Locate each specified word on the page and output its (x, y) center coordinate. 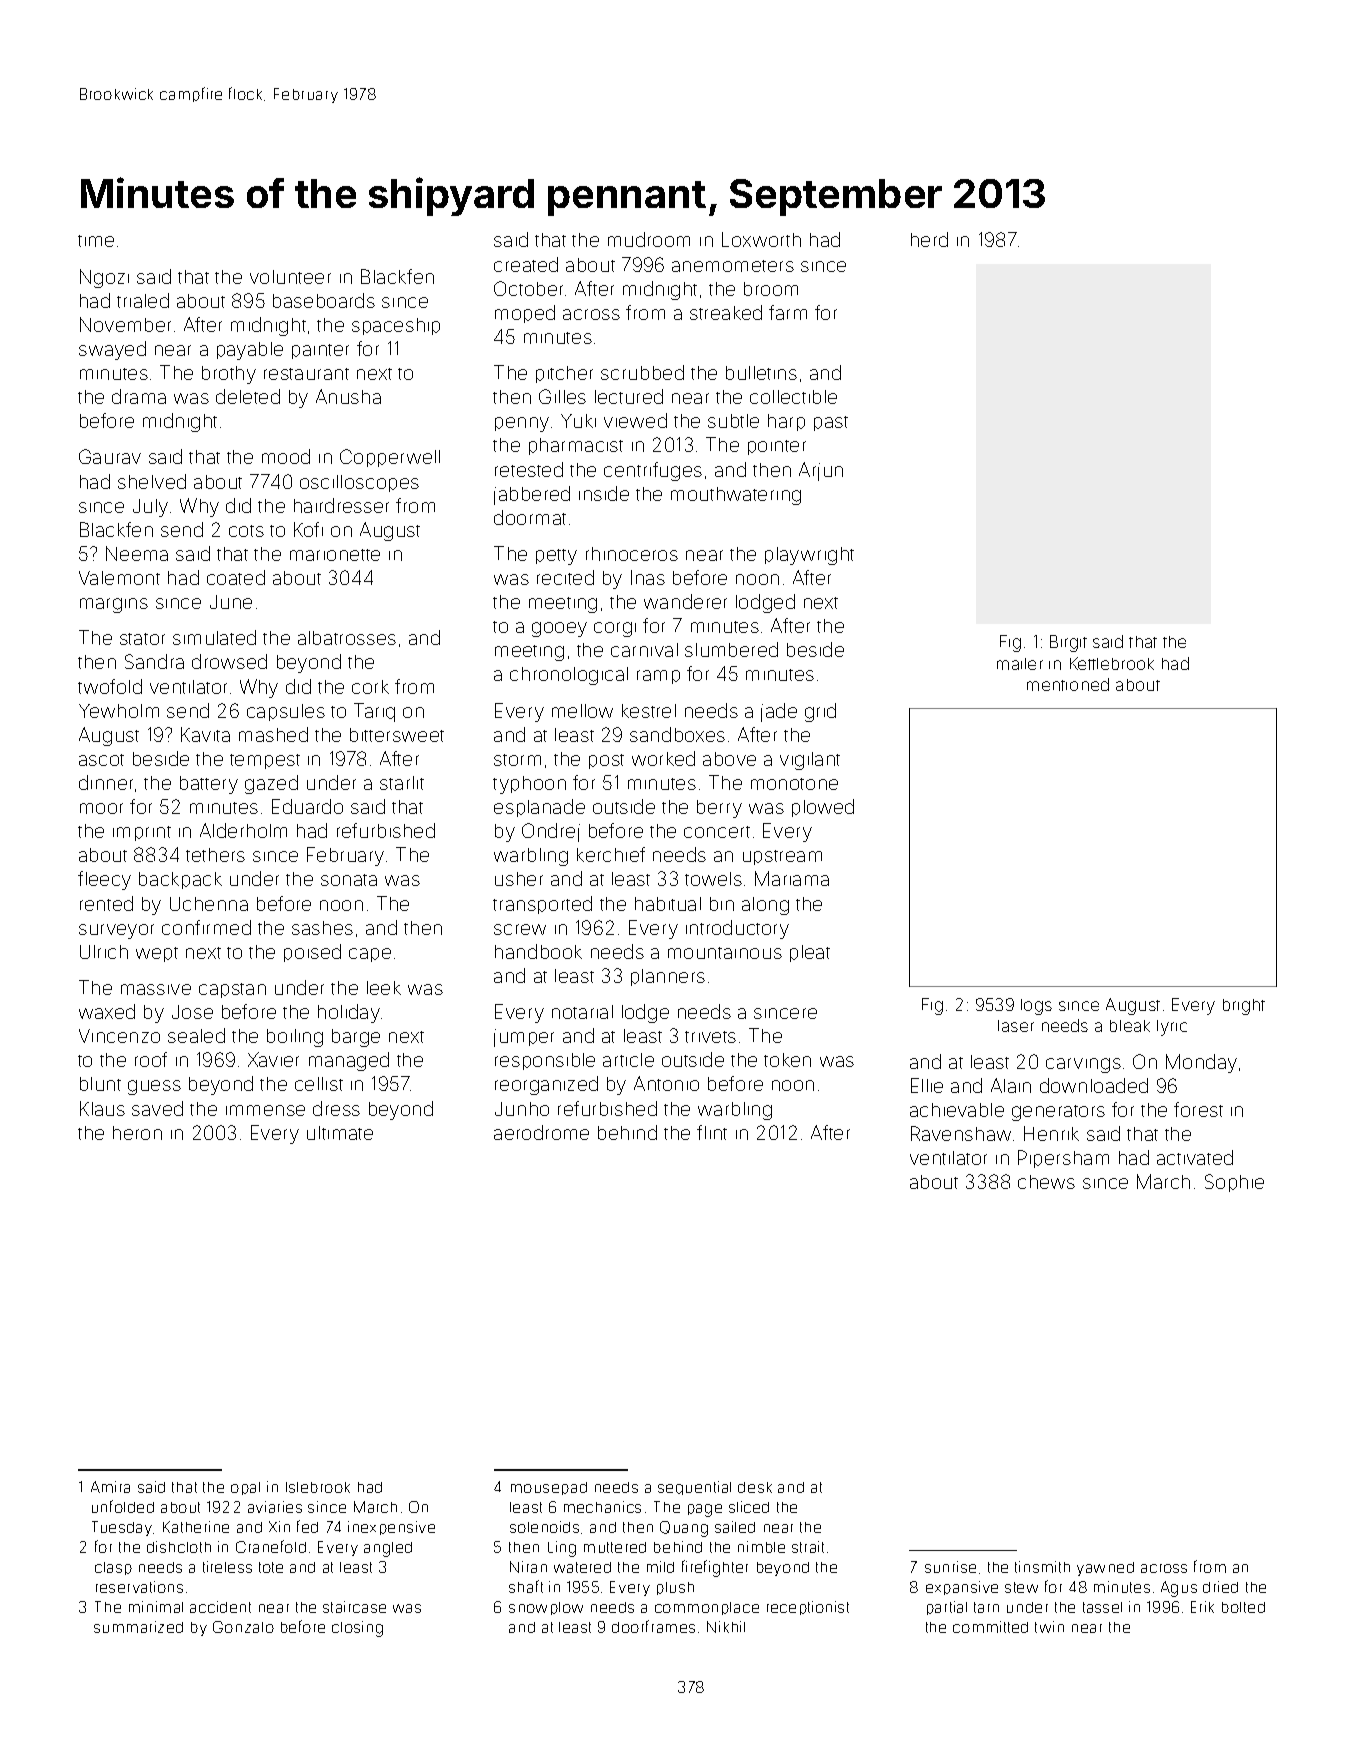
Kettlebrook (1112, 663)
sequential (694, 1488)
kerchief (611, 854)
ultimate (340, 1133)
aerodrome (541, 1132)
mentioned (1068, 684)
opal (245, 1488)
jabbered (532, 495)
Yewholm (119, 711)
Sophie (1234, 1183)
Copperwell (390, 458)
